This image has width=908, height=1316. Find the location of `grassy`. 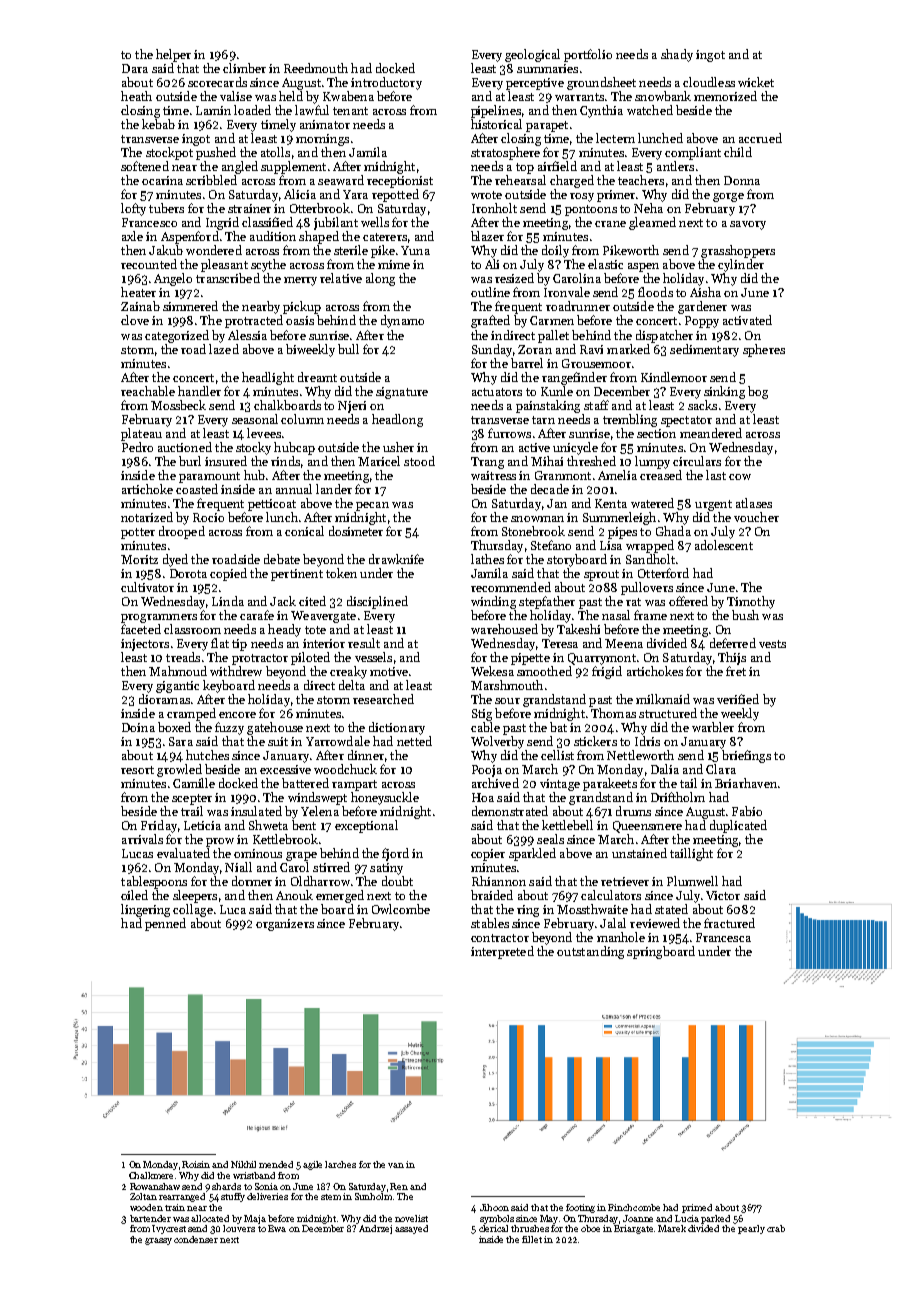

grassy is located at coordinates (158, 1241).
